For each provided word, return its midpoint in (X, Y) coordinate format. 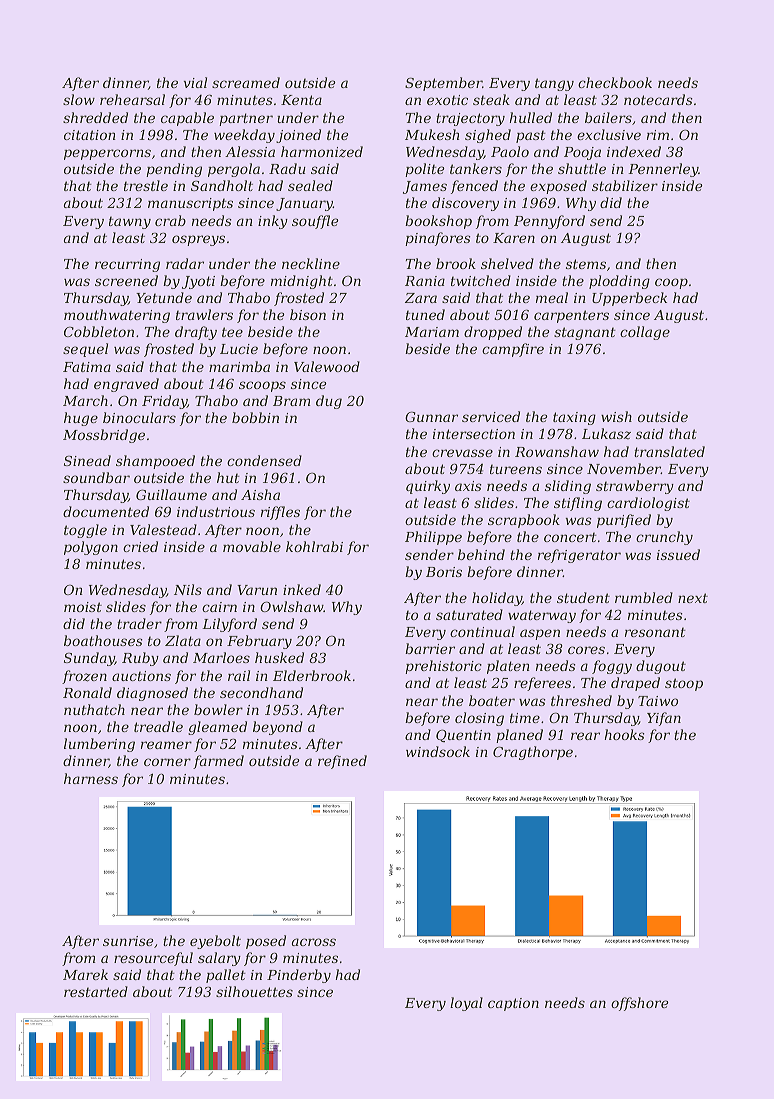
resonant (655, 632)
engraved (126, 385)
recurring (127, 265)
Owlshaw (292, 606)
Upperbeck (629, 299)
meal (552, 297)
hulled (531, 117)
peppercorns (107, 154)
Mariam (432, 332)
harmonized (322, 152)
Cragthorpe (533, 753)
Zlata (183, 640)
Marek (85, 974)
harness (91, 778)
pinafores (438, 239)
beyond (278, 728)
